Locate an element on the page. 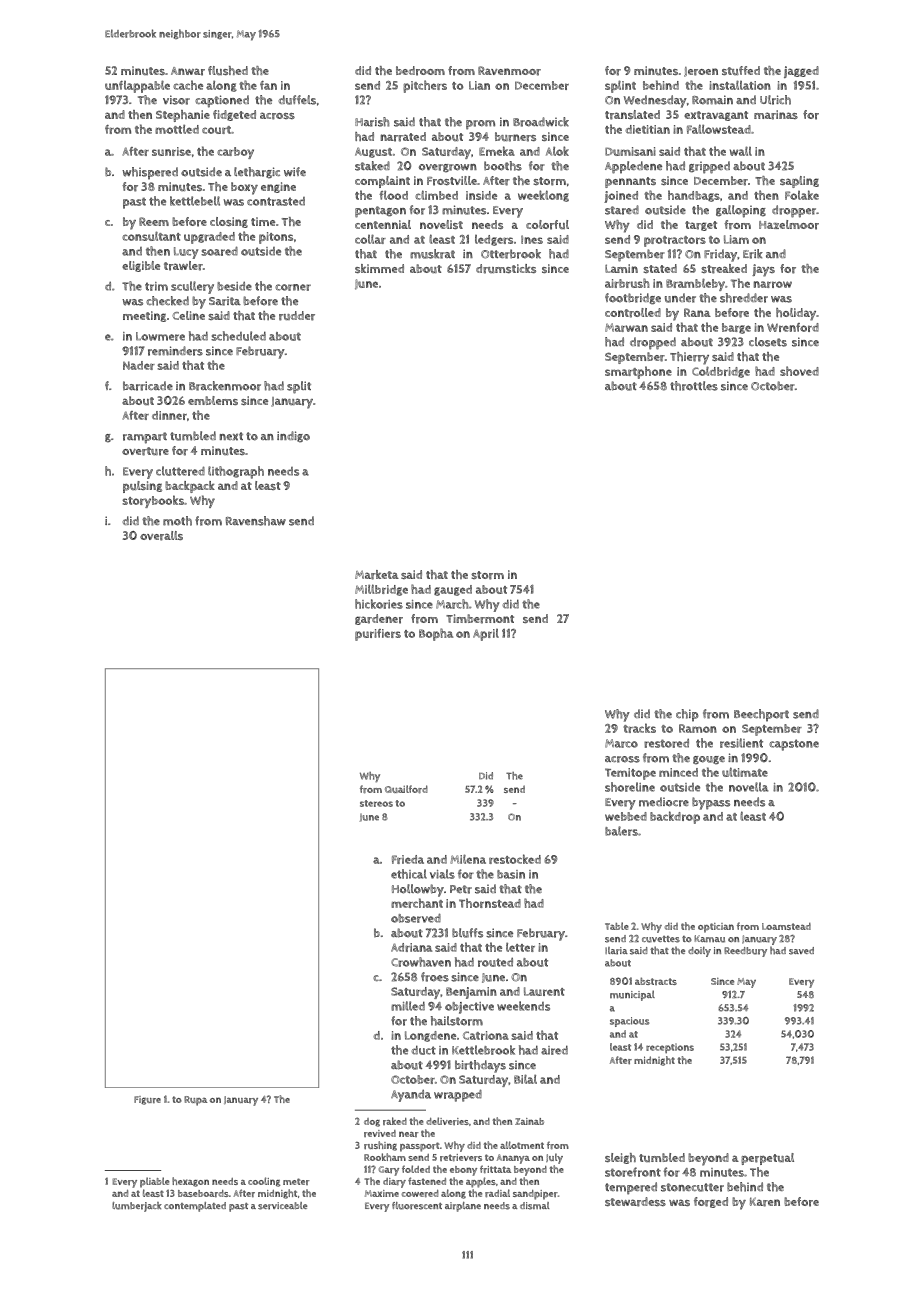 The height and width of the page is (1308, 924). marinas is located at coordinates (776, 115).
